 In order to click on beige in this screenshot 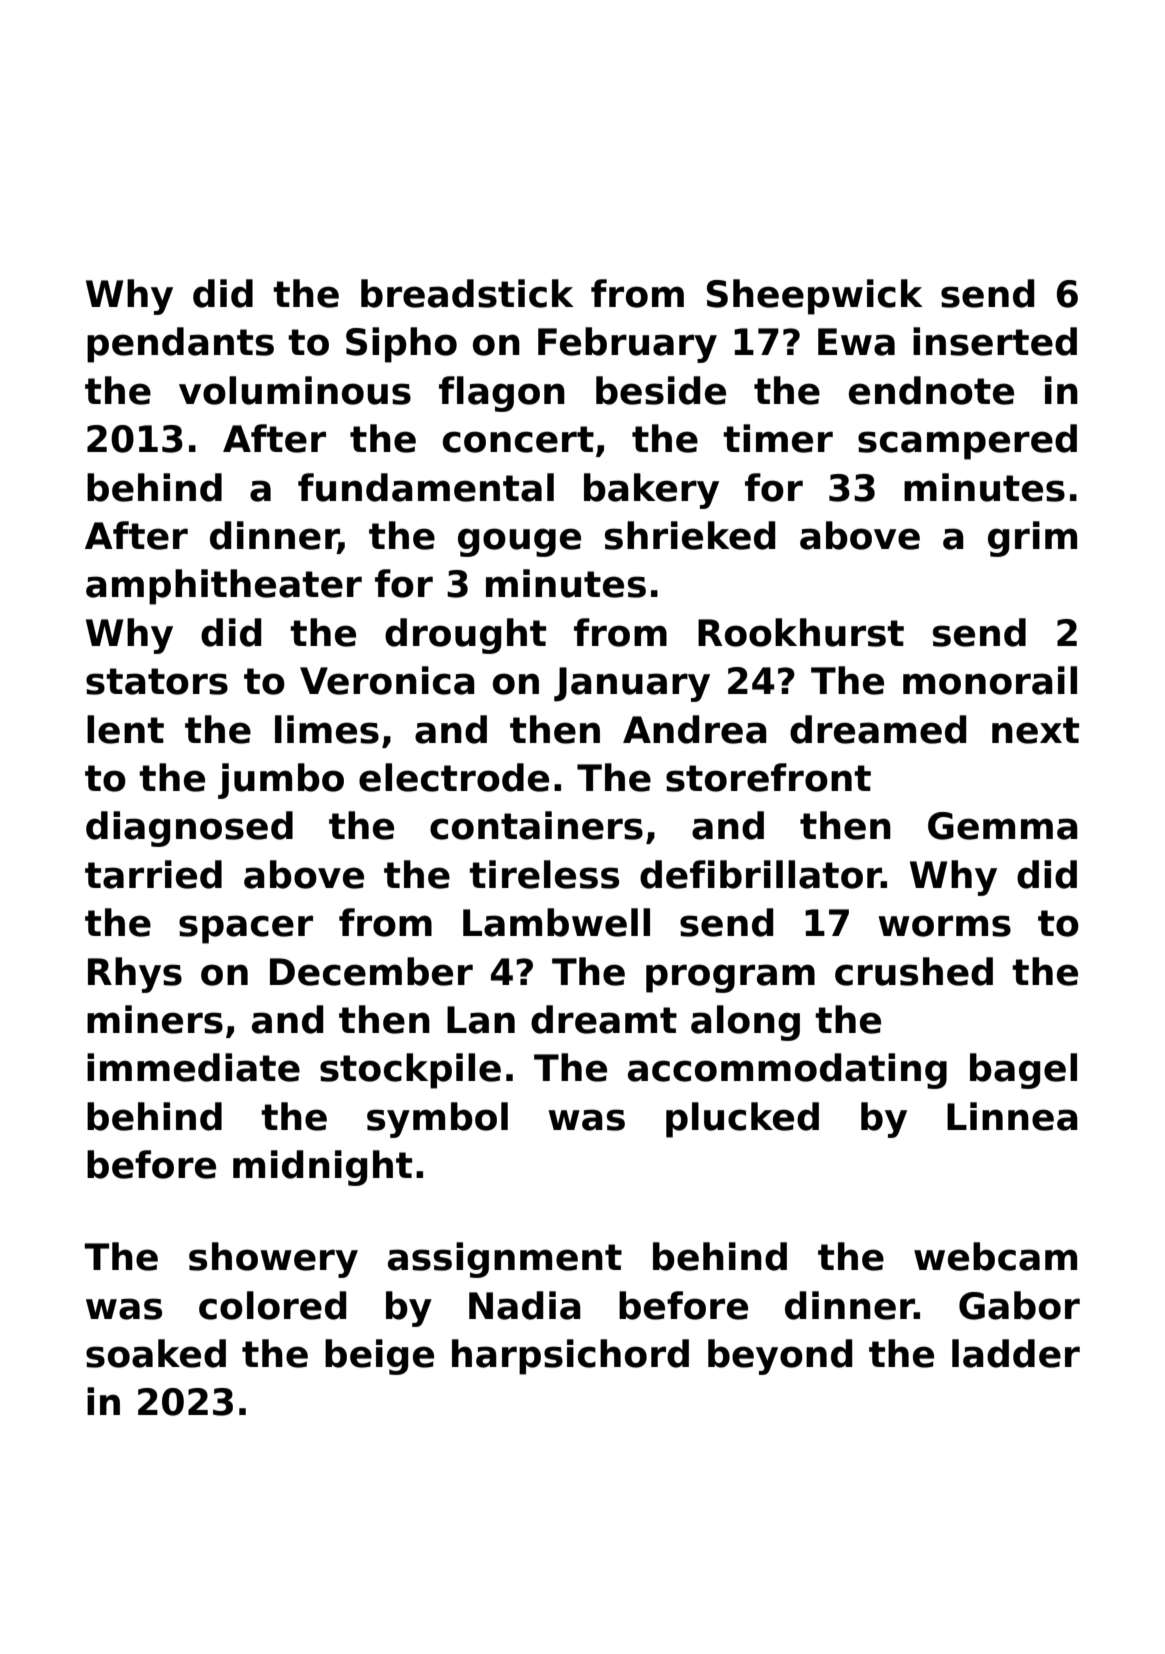, I will do `click(379, 1357)`.
